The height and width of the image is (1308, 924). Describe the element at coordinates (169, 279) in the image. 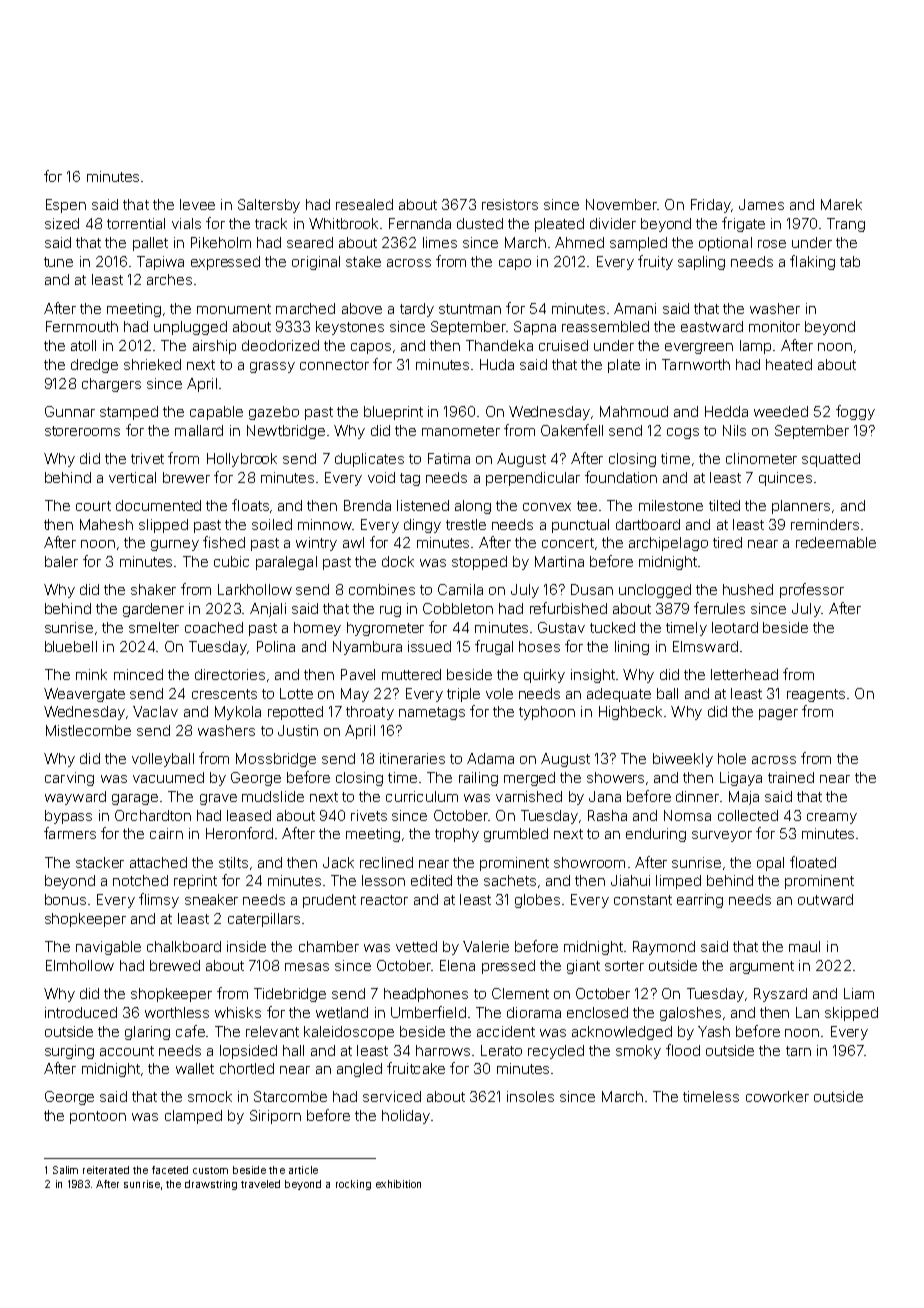

I see `arches` at that location.
